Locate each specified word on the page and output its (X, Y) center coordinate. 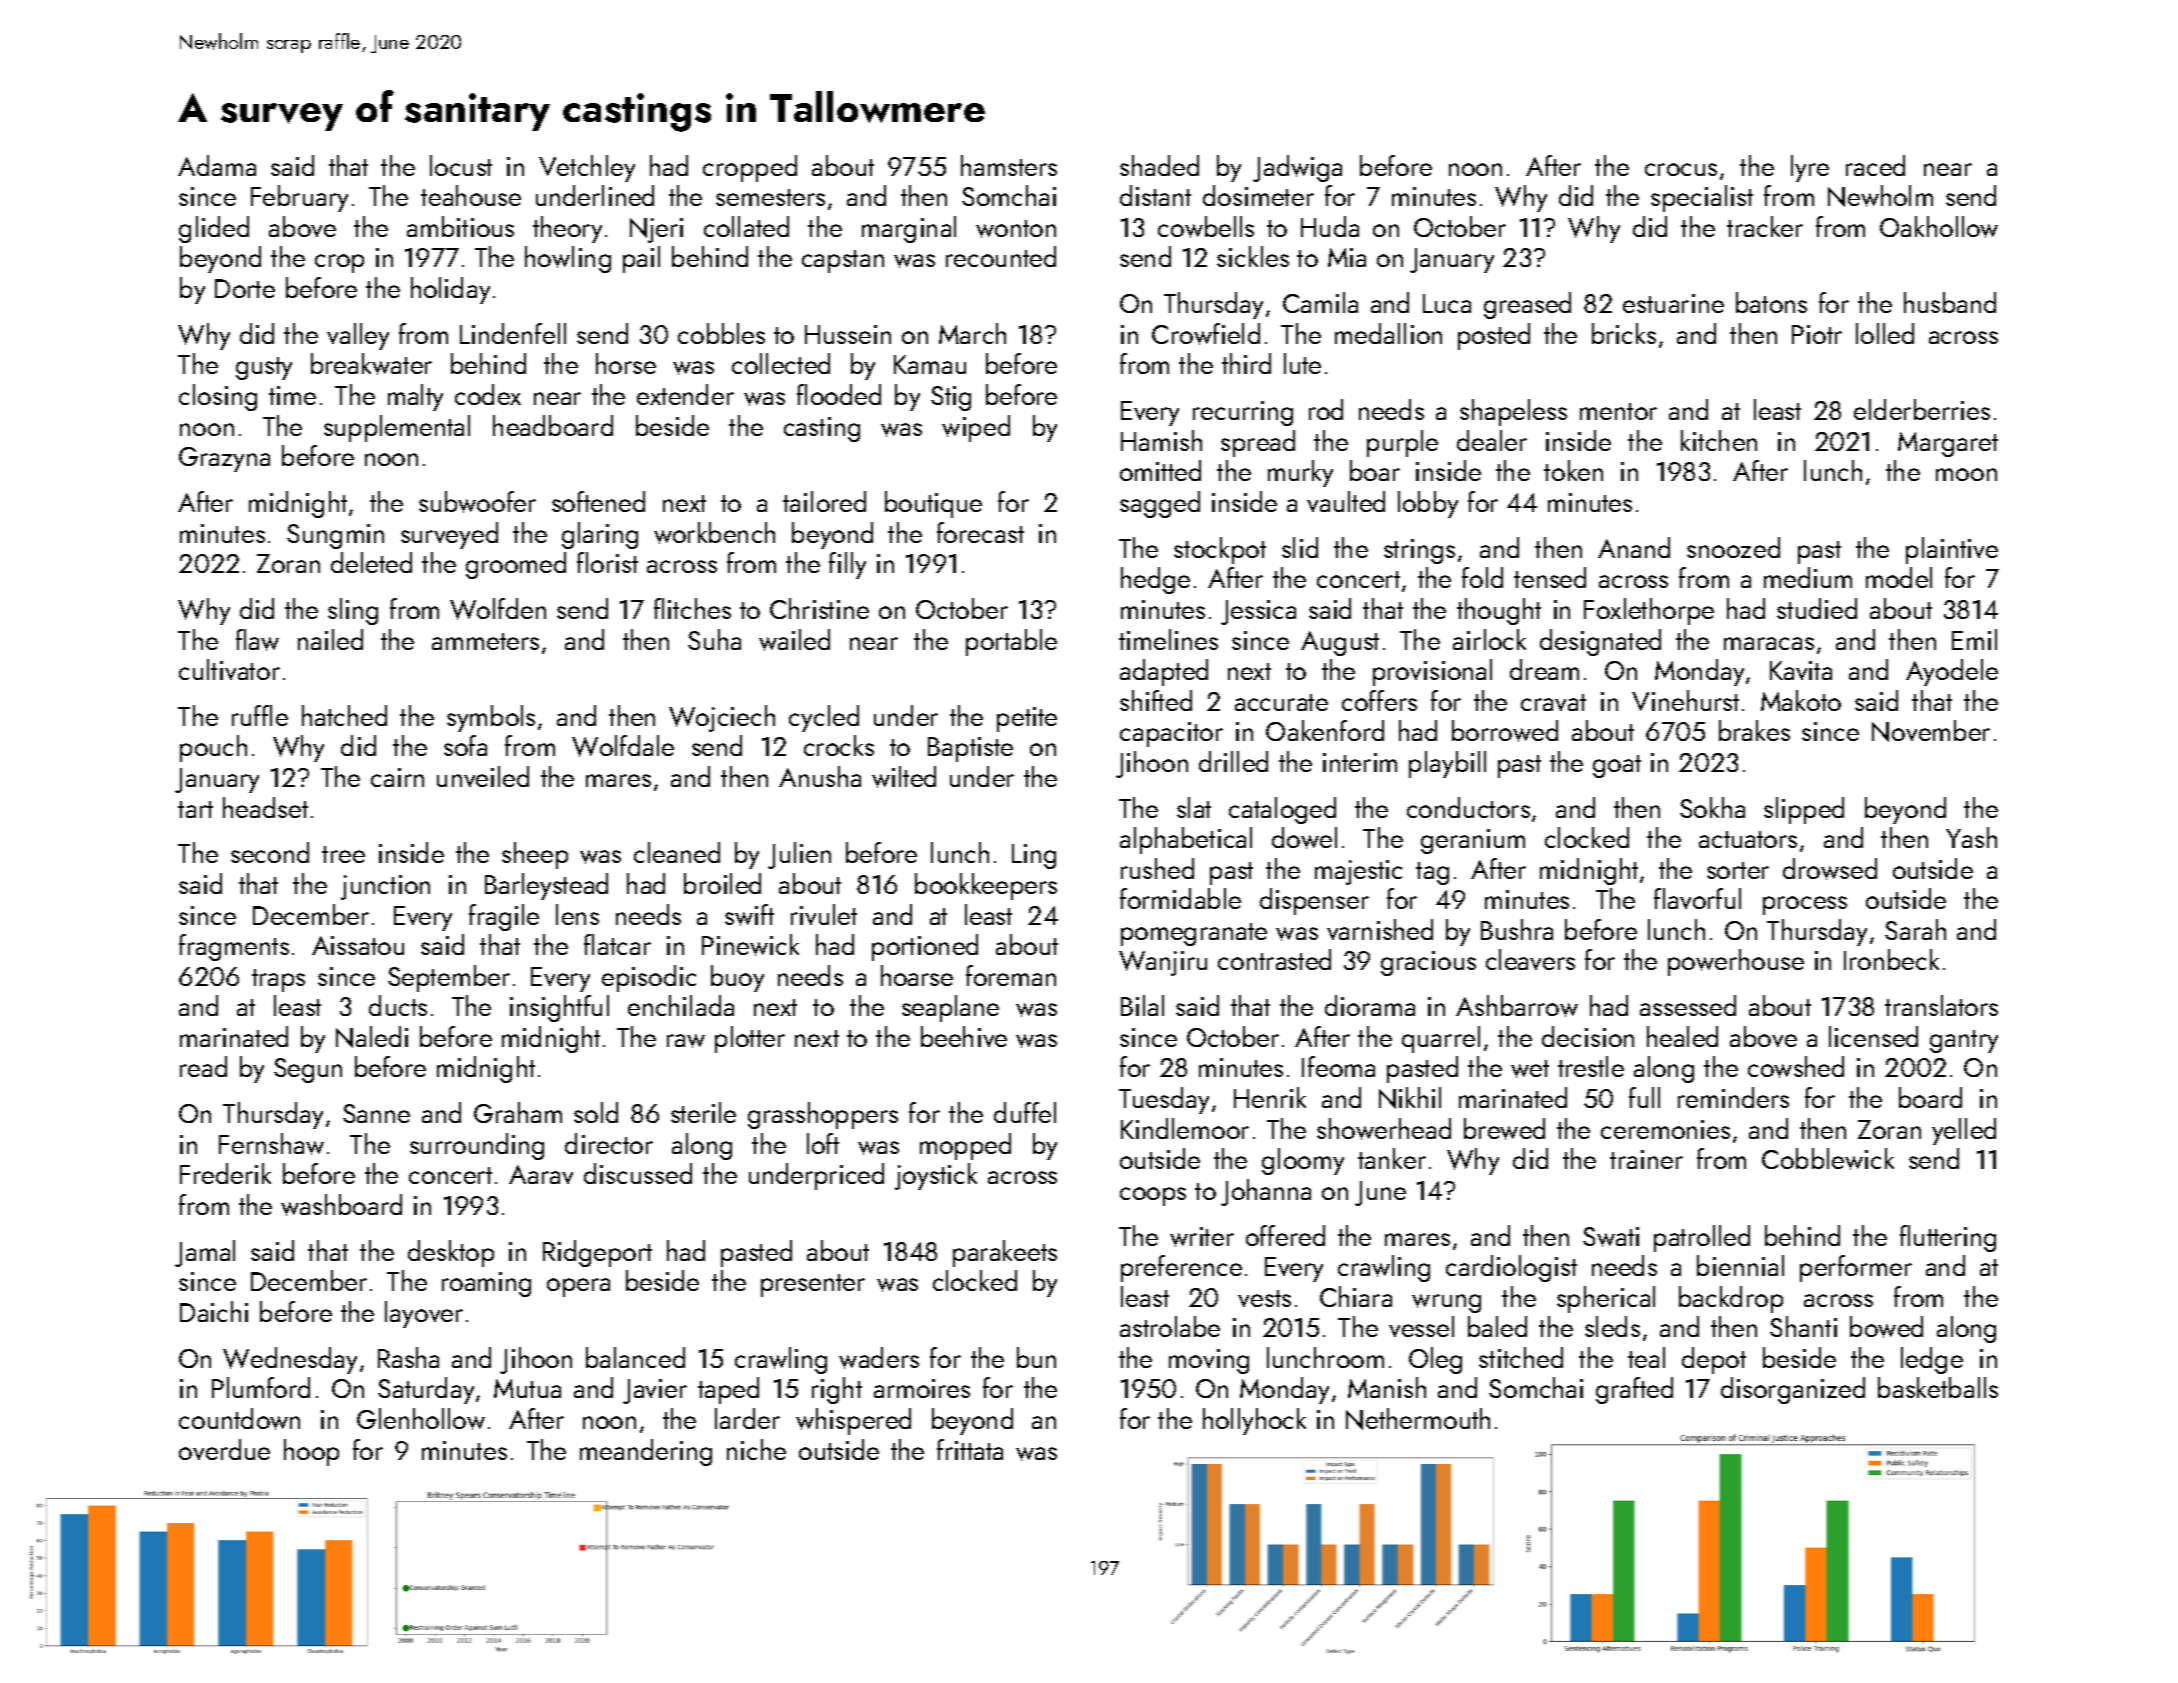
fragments (234, 947)
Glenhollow (421, 1419)
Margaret (1948, 444)
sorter (1738, 870)
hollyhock (1254, 1421)
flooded (839, 394)
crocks (839, 745)
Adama (217, 165)
